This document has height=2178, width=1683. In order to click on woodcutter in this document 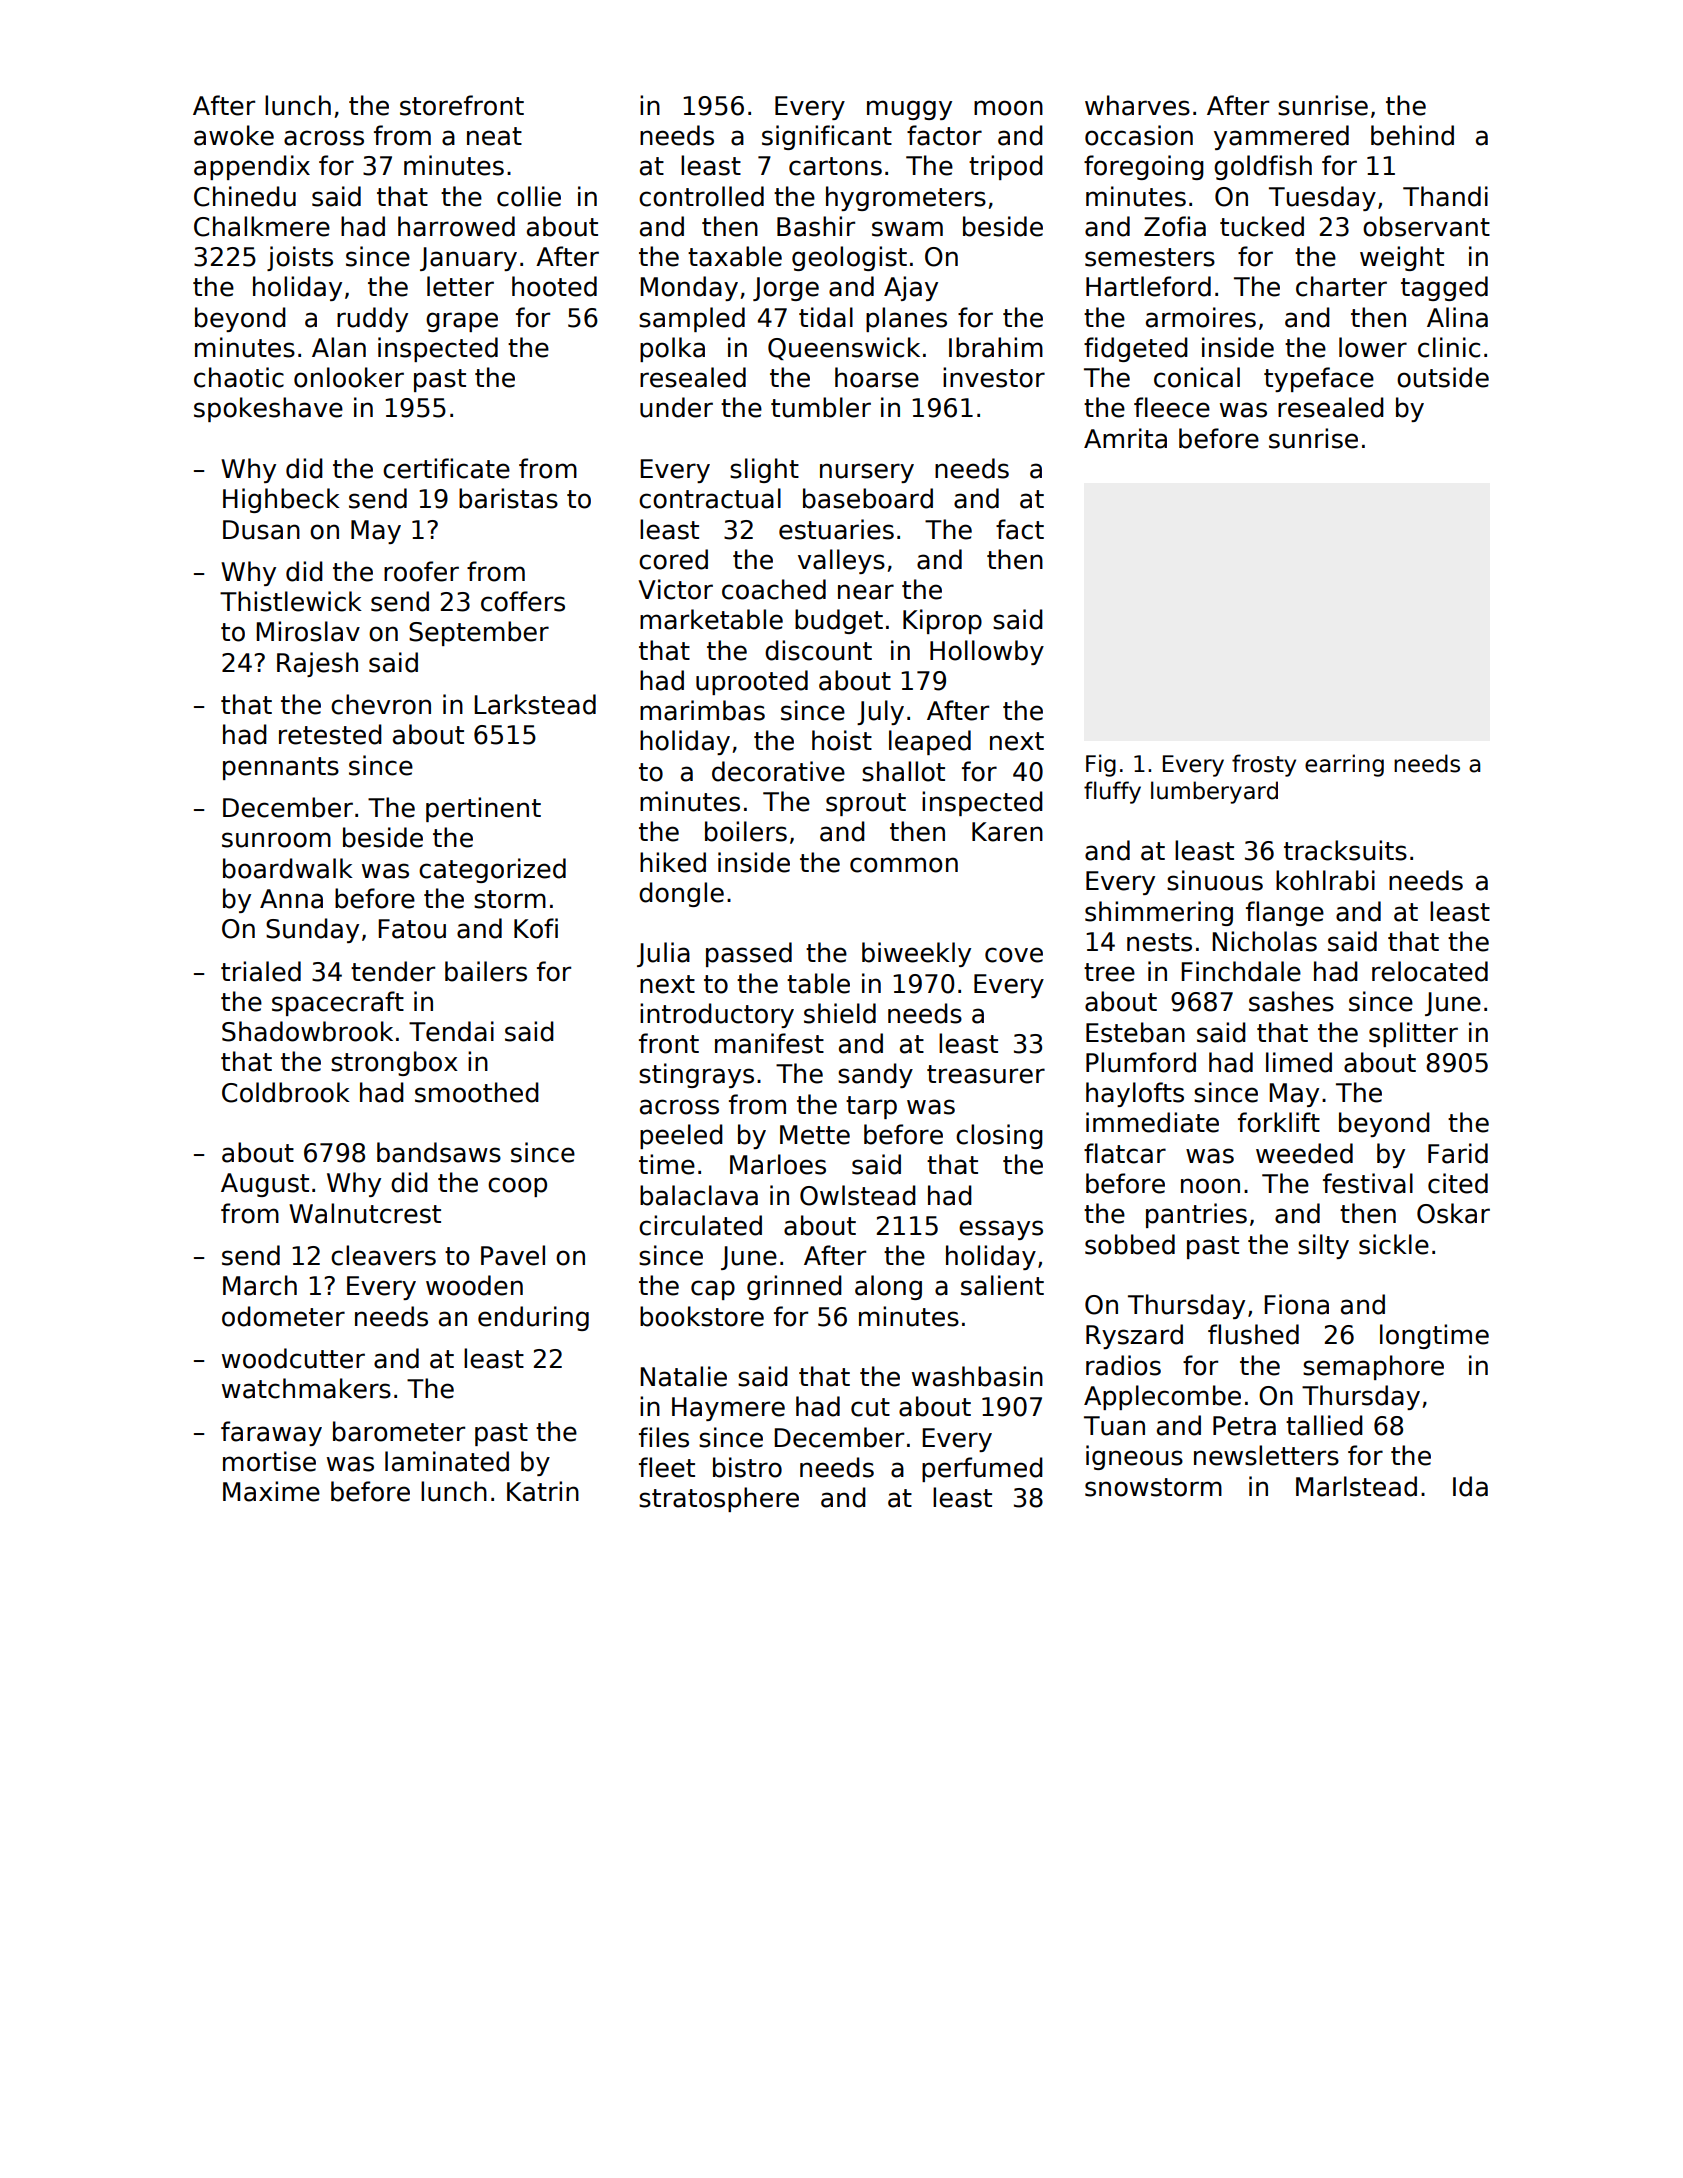, I will do `click(293, 1358)`.
